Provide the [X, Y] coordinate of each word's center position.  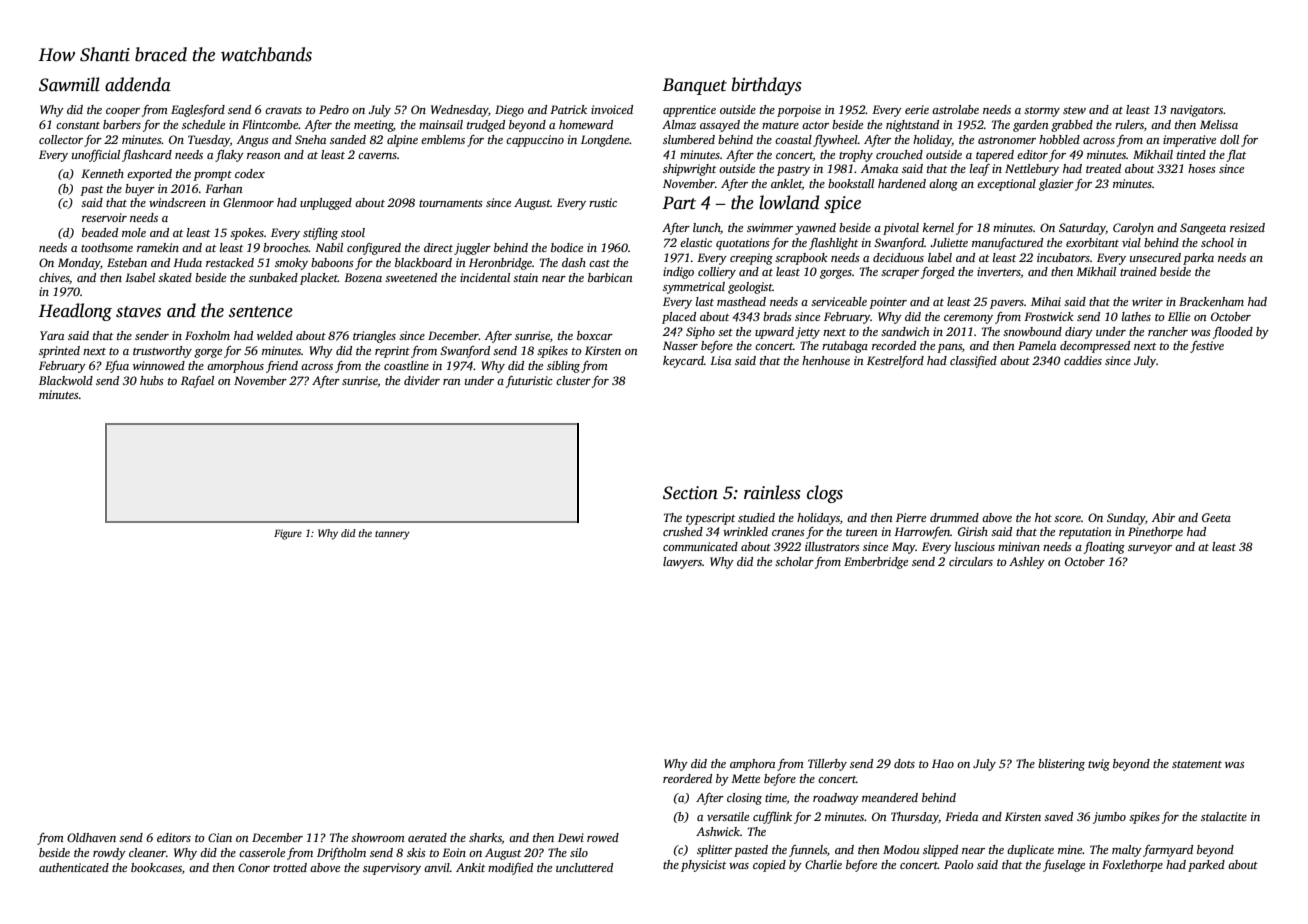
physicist [703, 866]
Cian [220, 837]
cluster [573, 380]
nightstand [912, 126]
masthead [741, 301]
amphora [752, 765]
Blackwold [66, 380]
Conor [254, 867]
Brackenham [1211, 301]
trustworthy [162, 352]
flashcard [147, 156]
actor [815, 125]
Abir [1163, 517]
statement [1197, 764]
